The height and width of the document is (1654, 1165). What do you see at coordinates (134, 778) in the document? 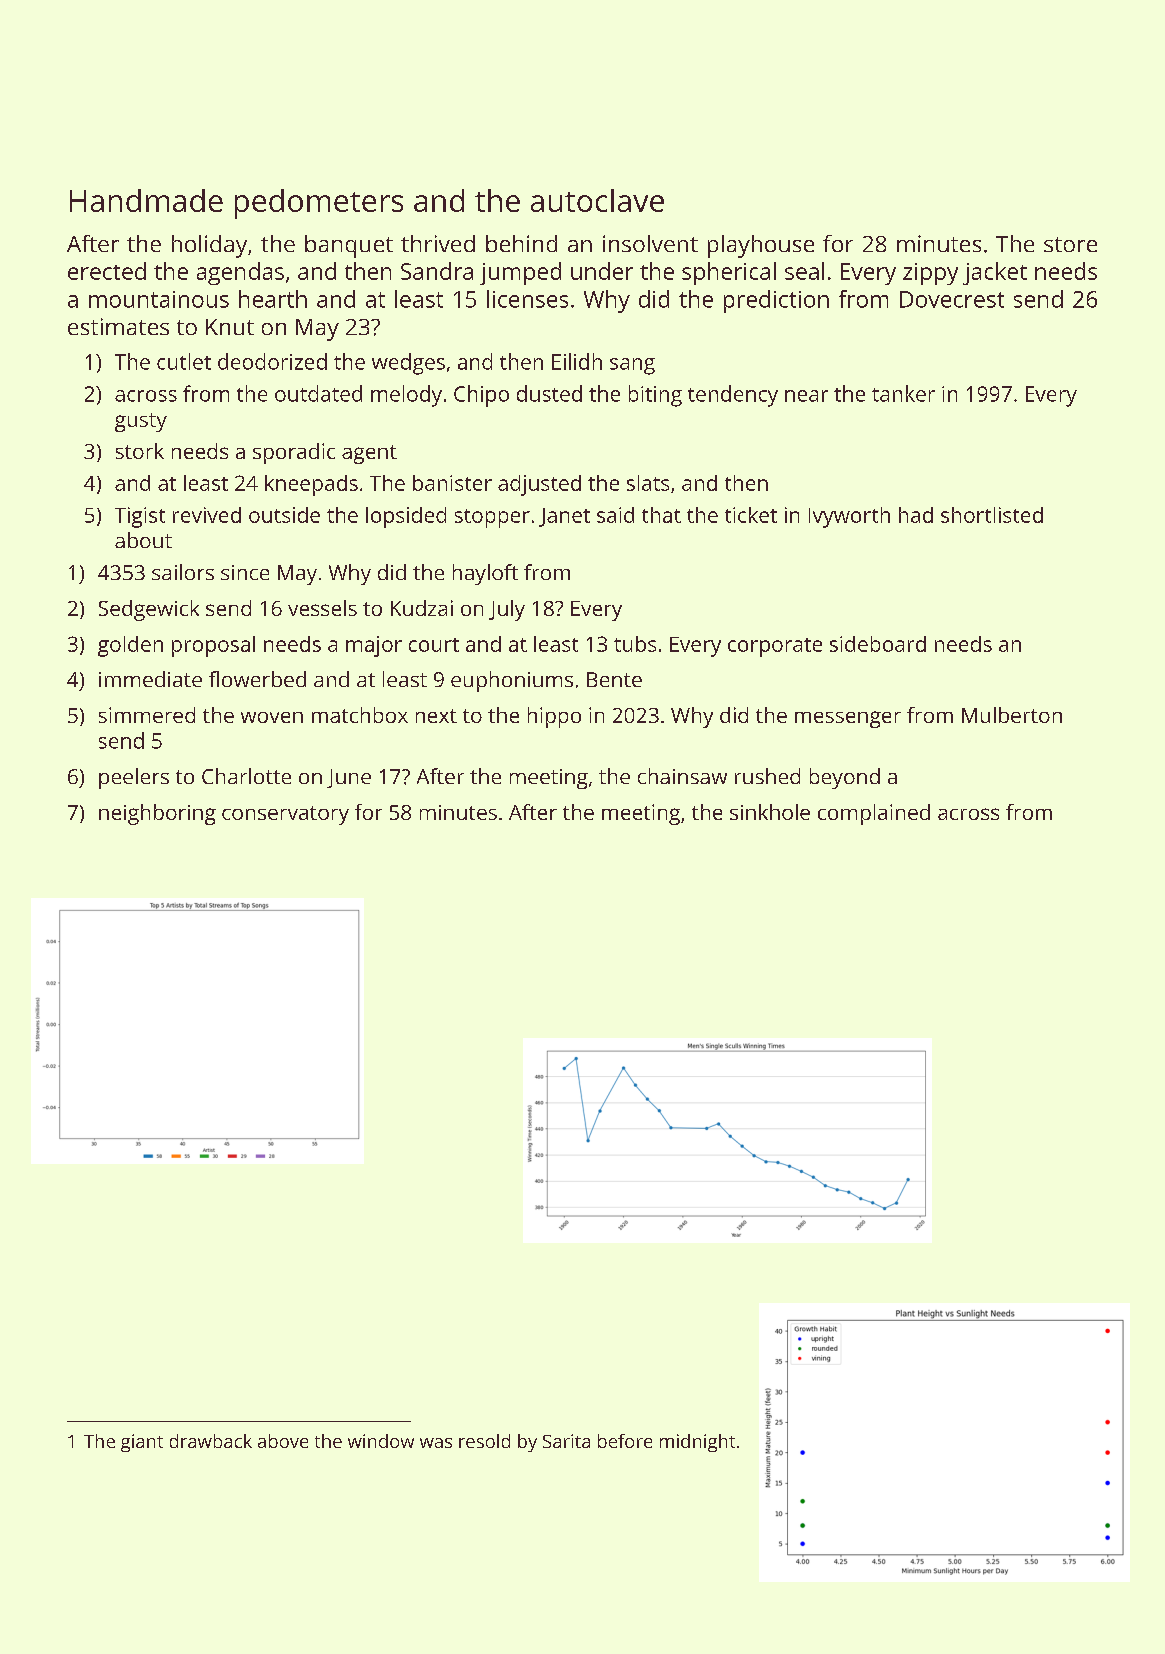
I see `peelers` at bounding box center [134, 778].
